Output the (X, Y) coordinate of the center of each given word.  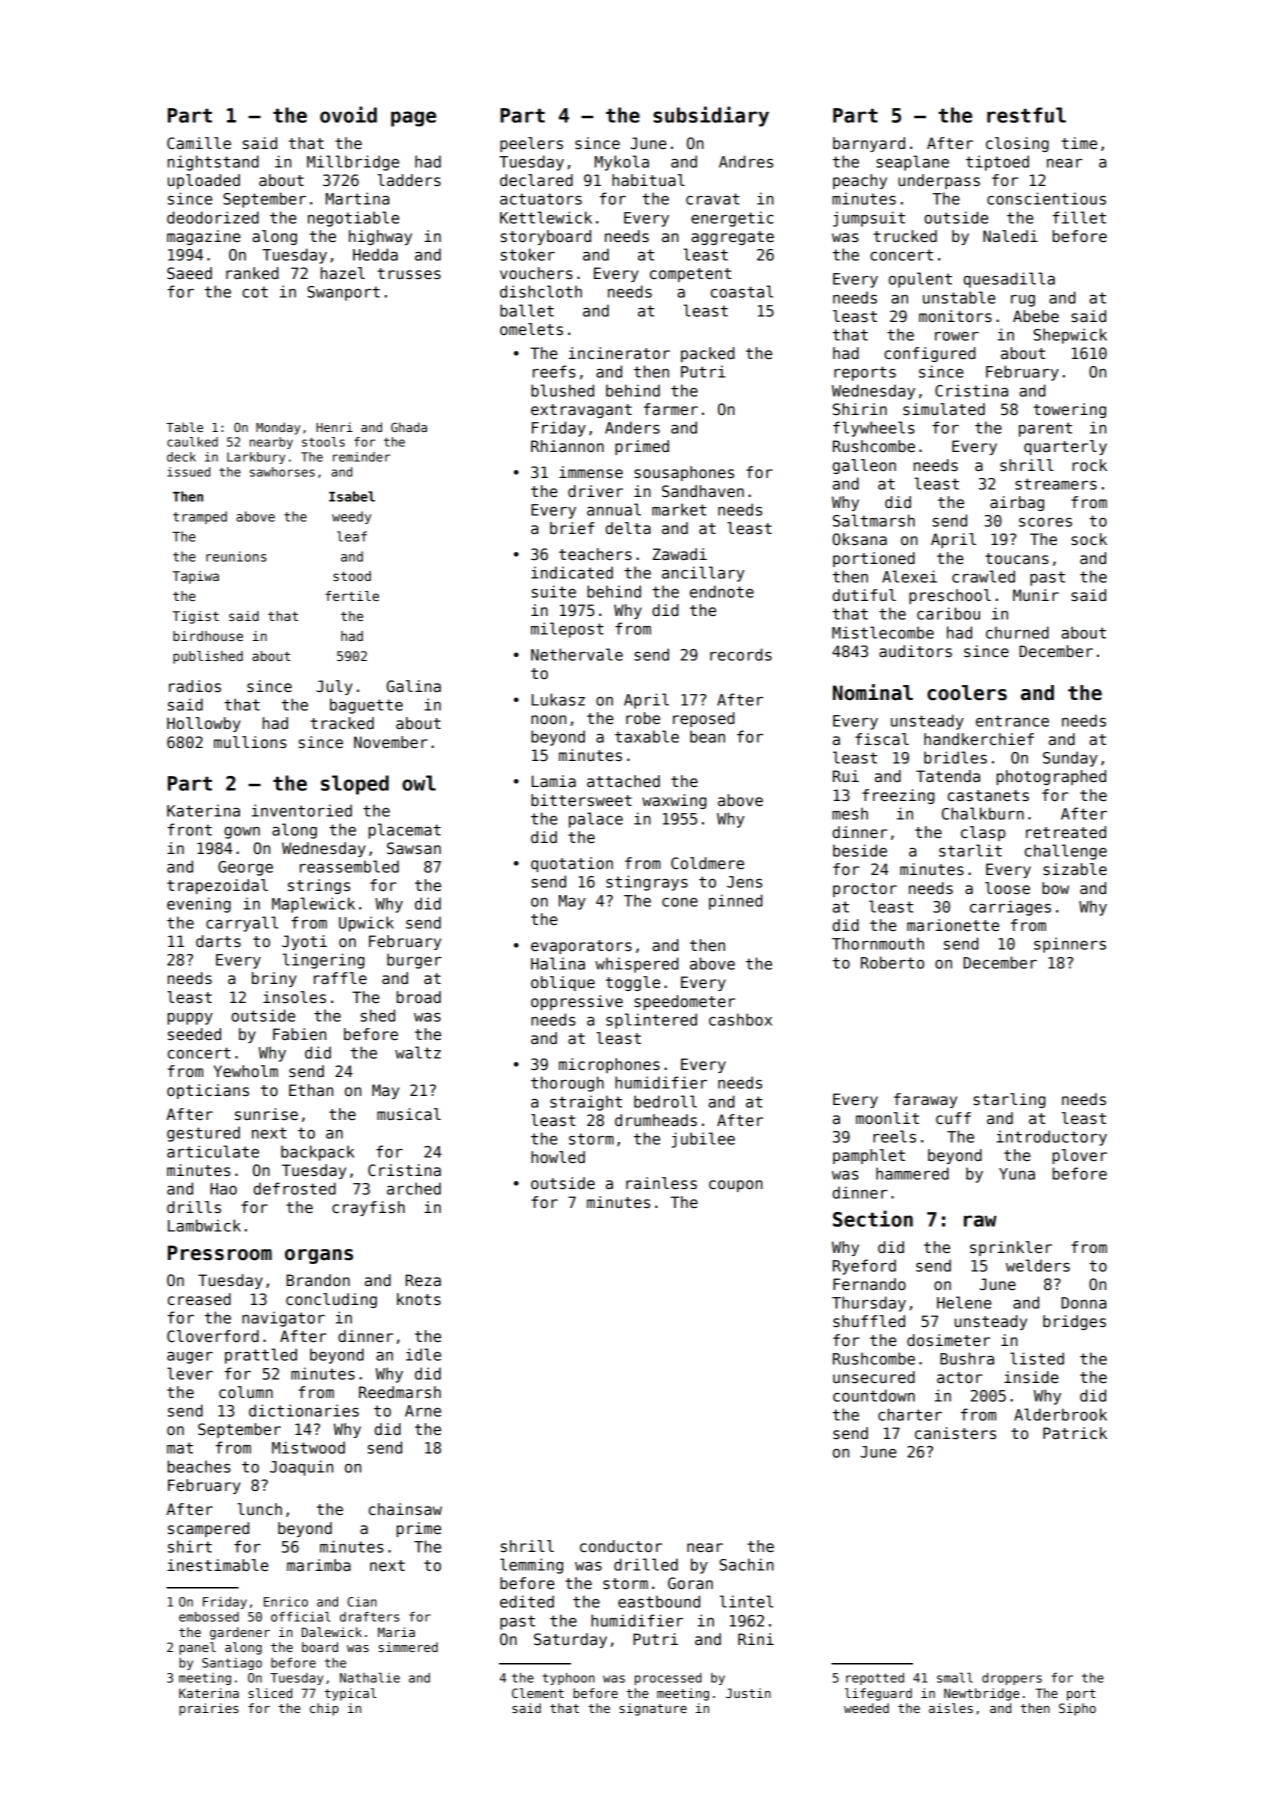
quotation (572, 864)
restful (1026, 115)
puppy (190, 1019)
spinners (1070, 945)
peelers (531, 144)
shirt (190, 1546)
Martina (357, 198)
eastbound (659, 1601)
